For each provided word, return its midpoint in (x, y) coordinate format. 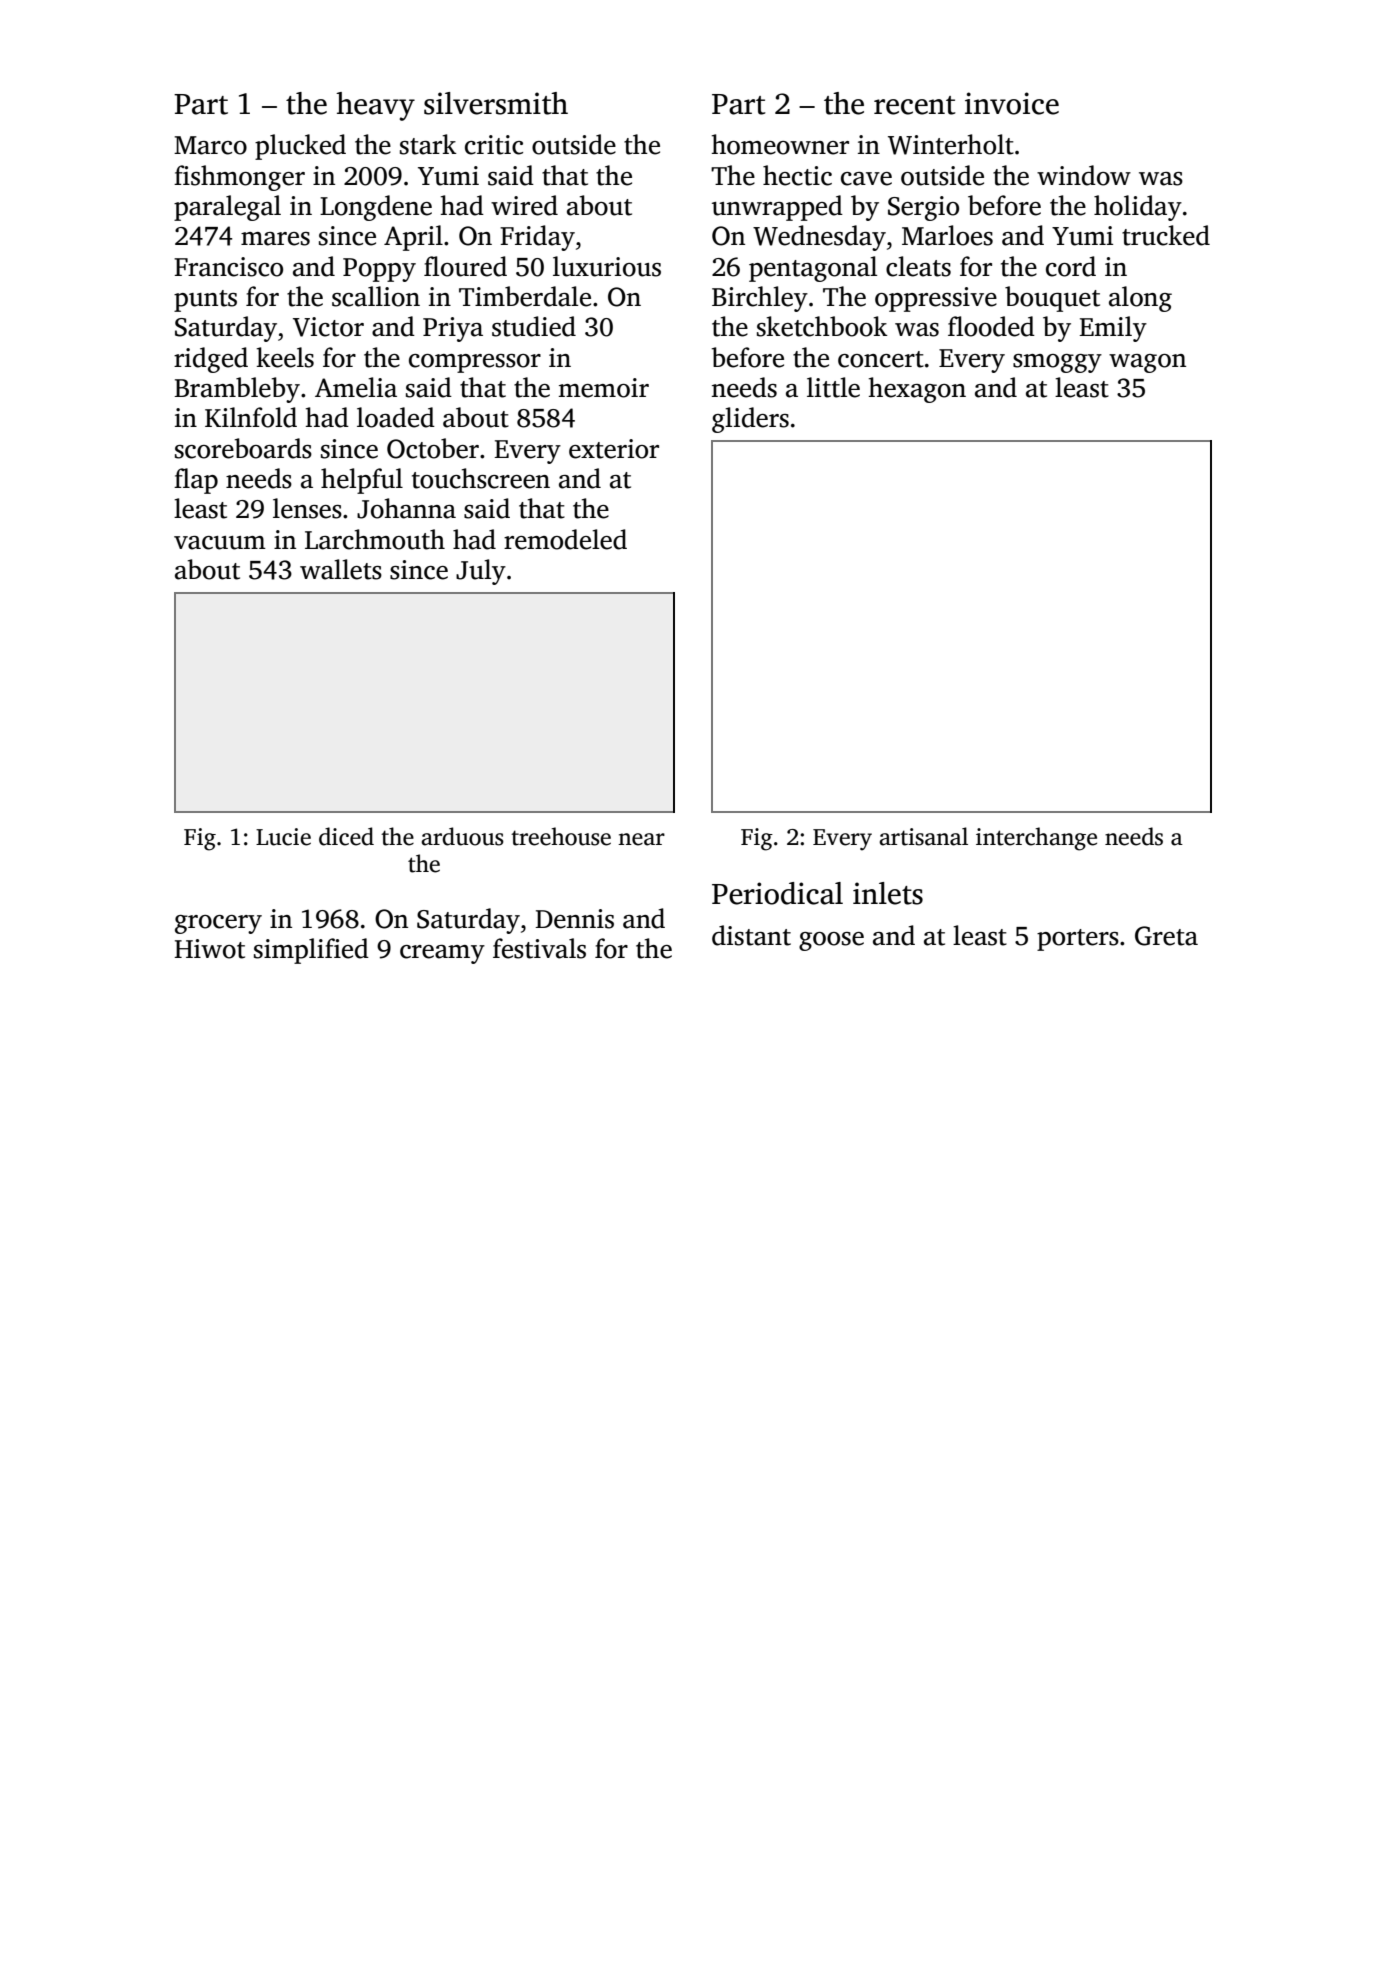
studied (534, 326)
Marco (210, 145)
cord (1071, 266)
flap (196, 481)
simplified (311, 951)
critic (494, 145)
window (1084, 175)
